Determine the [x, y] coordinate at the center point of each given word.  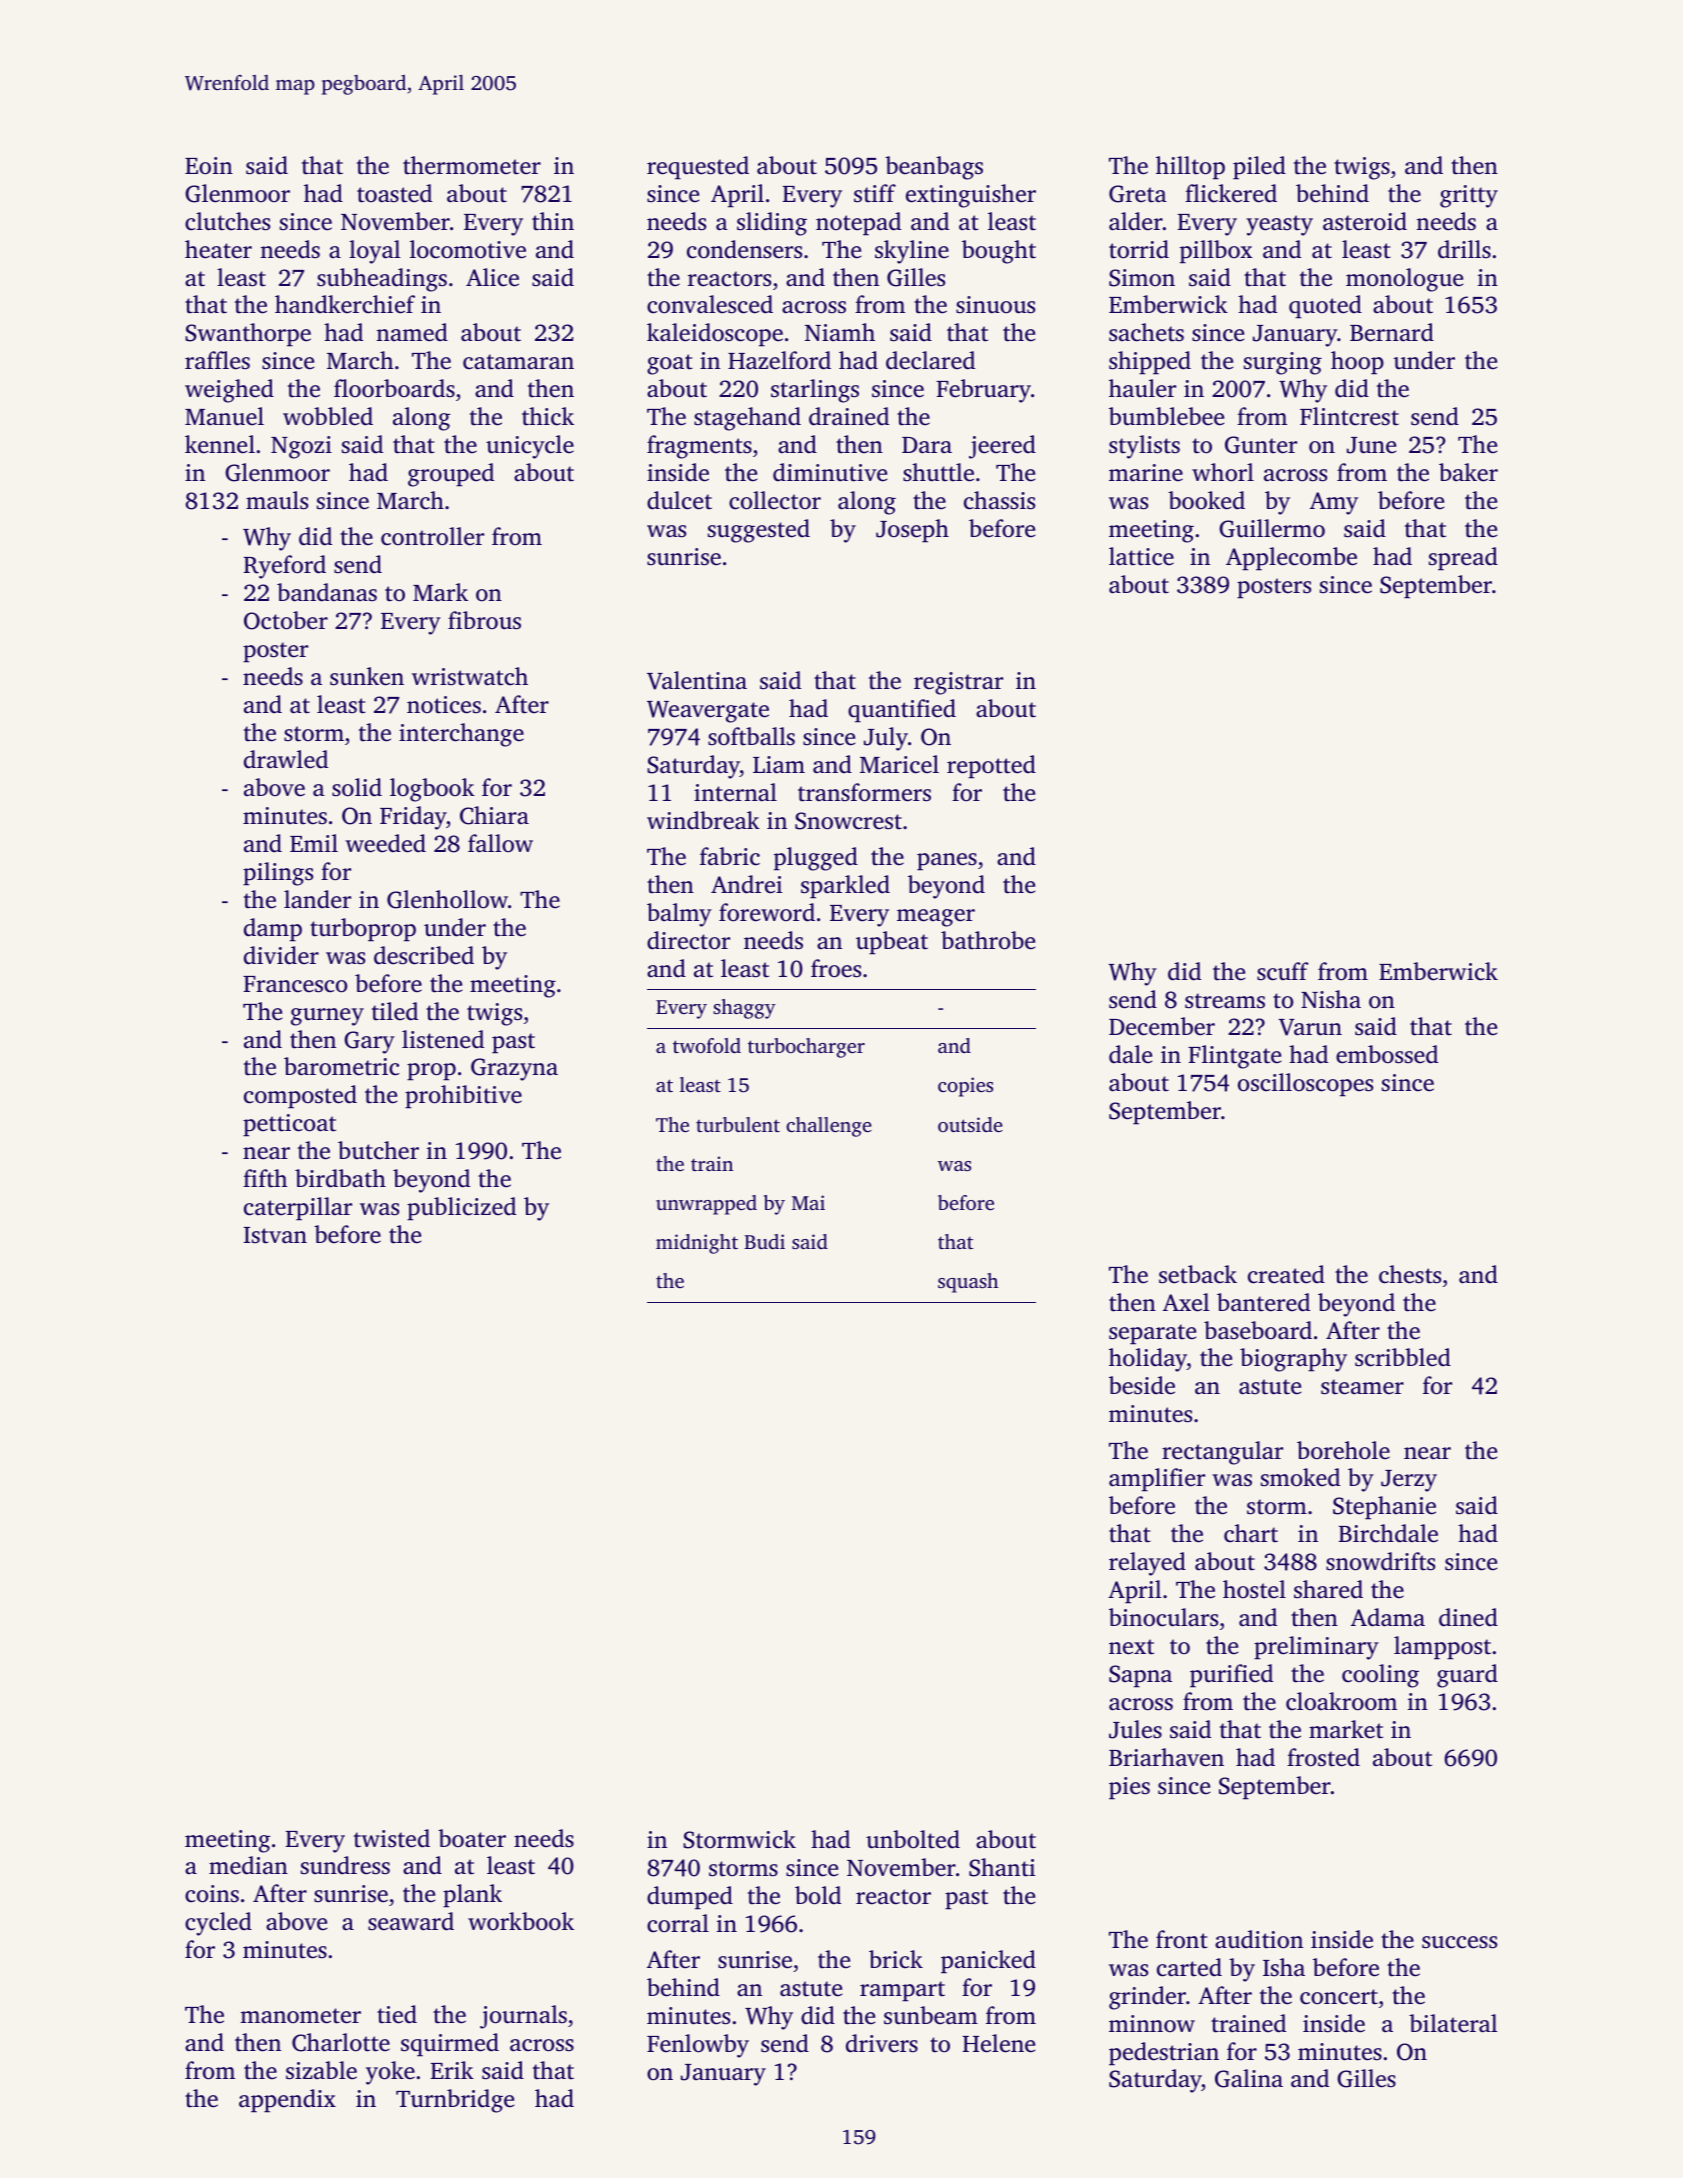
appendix [287, 2101]
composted [300, 1097]
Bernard [1392, 332]
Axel [1186, 1302]
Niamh [840, 332]
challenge [829, 1127]
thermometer [472, 165]
